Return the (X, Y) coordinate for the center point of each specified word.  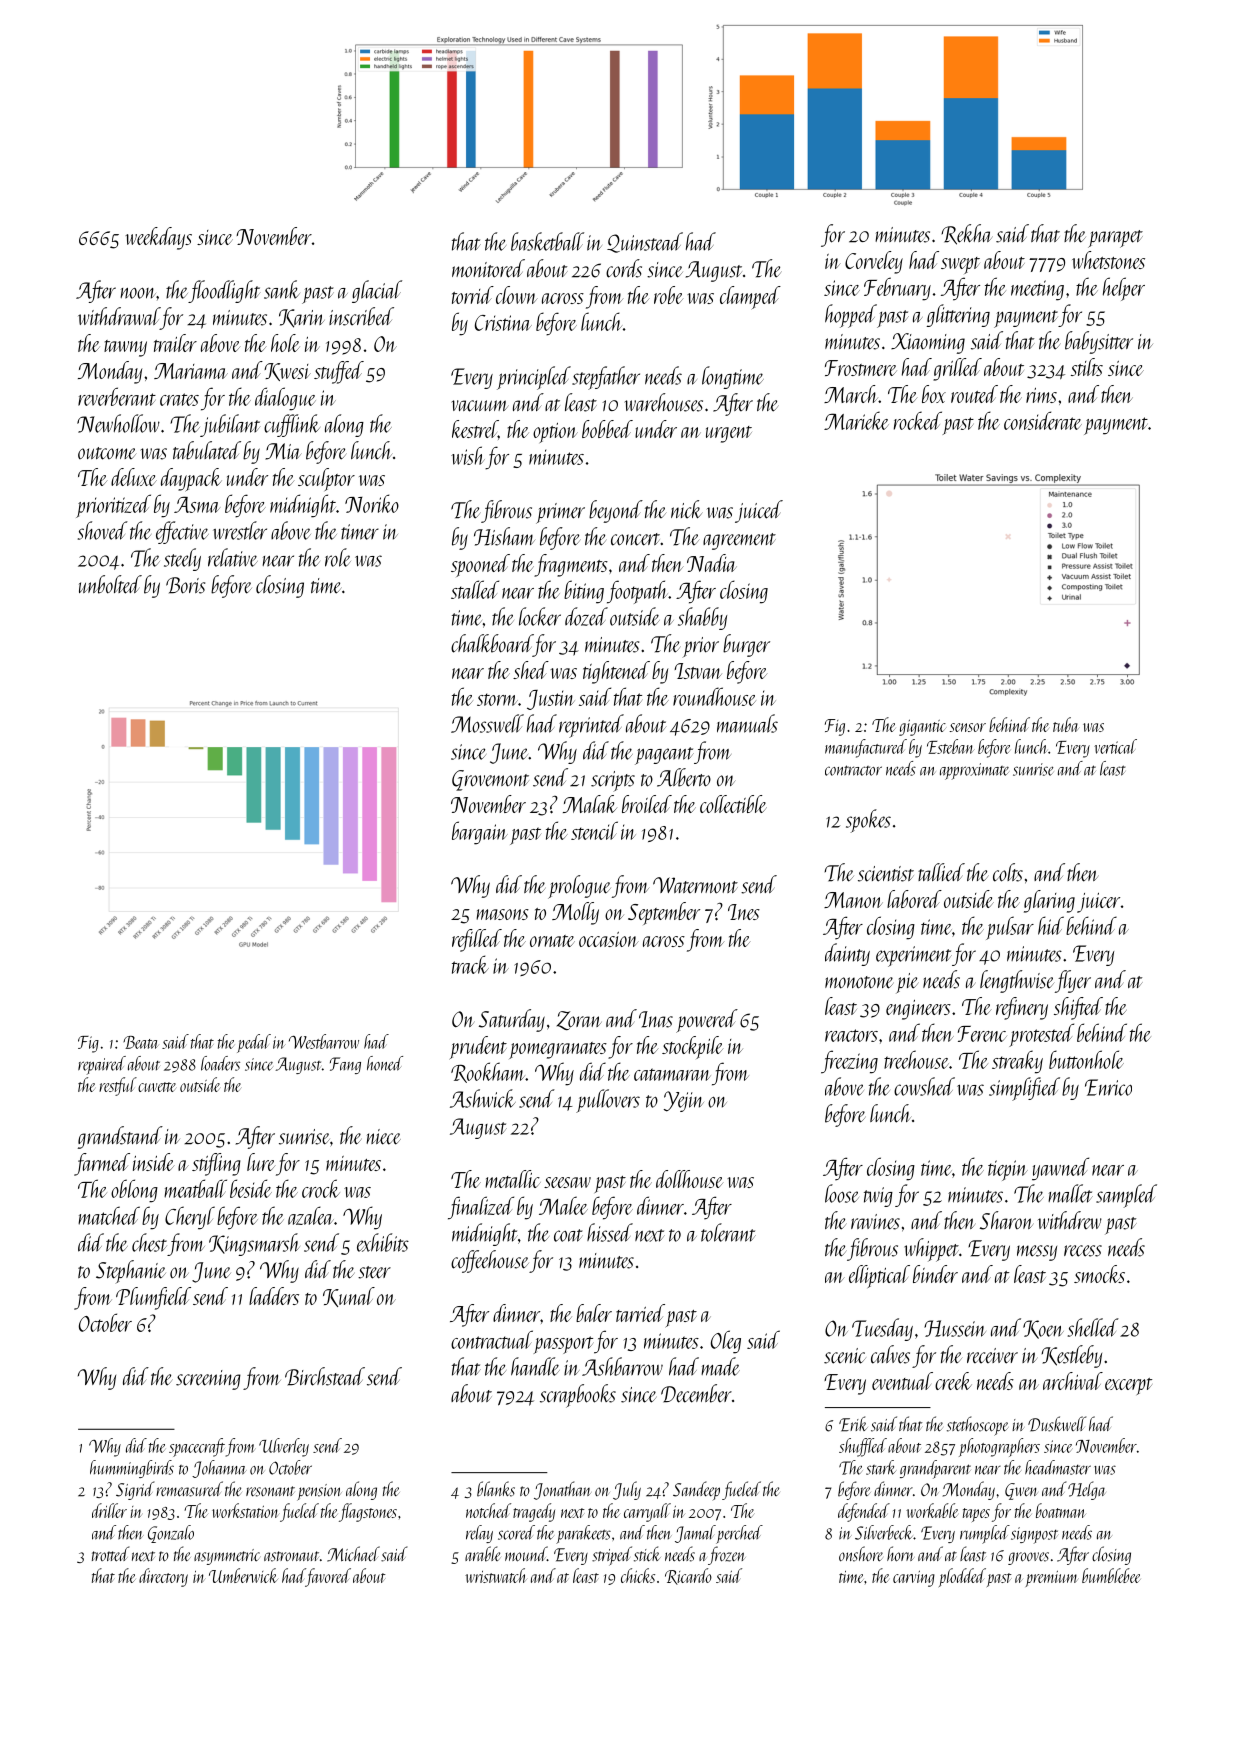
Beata (141, 1042)
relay (479, 1534)
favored (328, 1577)
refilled (477, 940)
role (338, 557)
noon (138, 293)
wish (468, 455)
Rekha (967, 234)
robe (668, 295)
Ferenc (982, 1034)
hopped (851, 316)
